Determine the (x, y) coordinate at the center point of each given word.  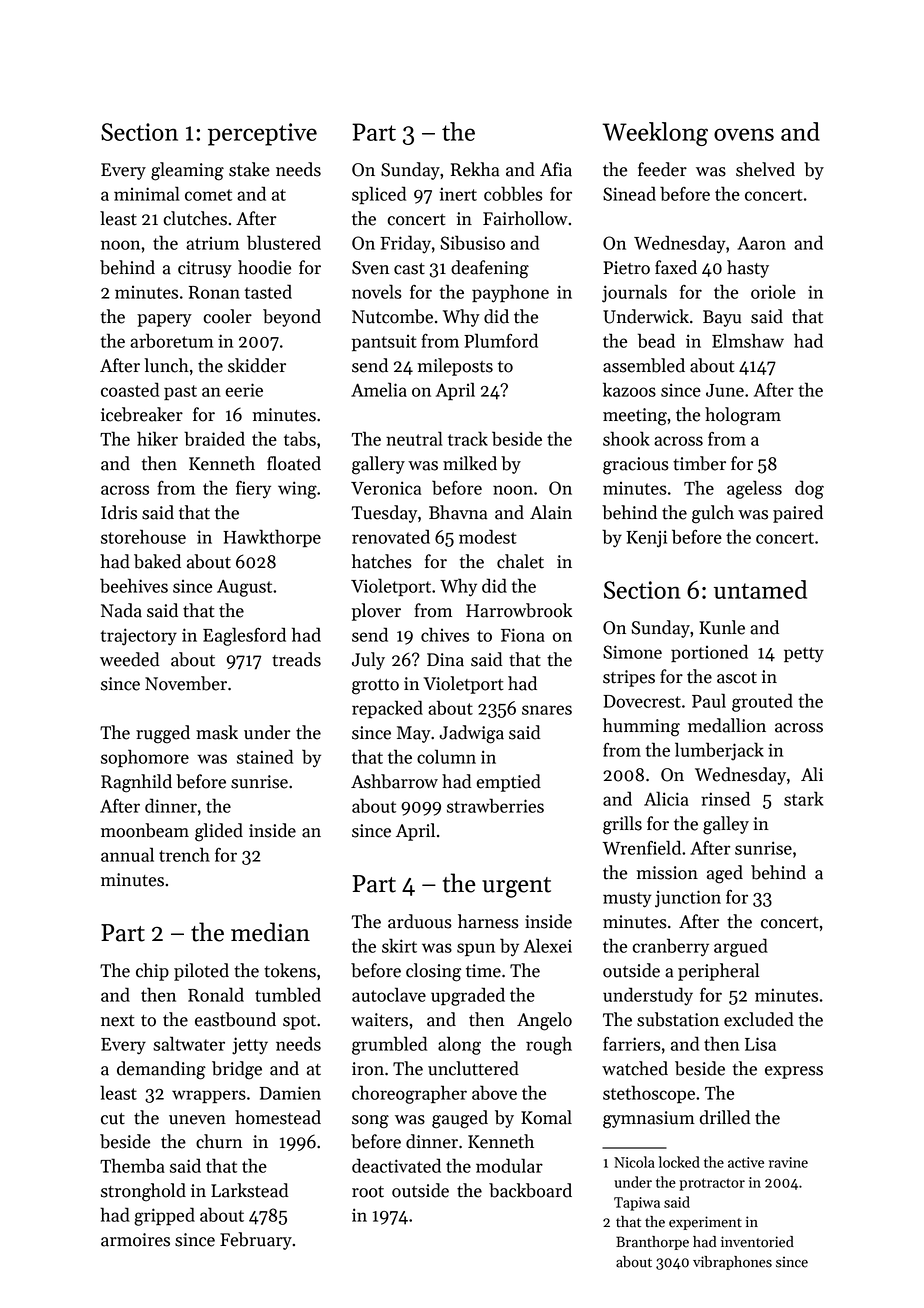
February (256, 1241)
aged (725, 874)
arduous (420, 921)
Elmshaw (748, 340)
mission (667, 873)
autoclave (389, 994)
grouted (762, 702)
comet (208, 195)
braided (214, 438)
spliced (379, 195)
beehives (134, 585)
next (118, 1021)
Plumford (501, 340)
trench (184, 854)
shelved (765, 169)
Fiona (523, 635)
